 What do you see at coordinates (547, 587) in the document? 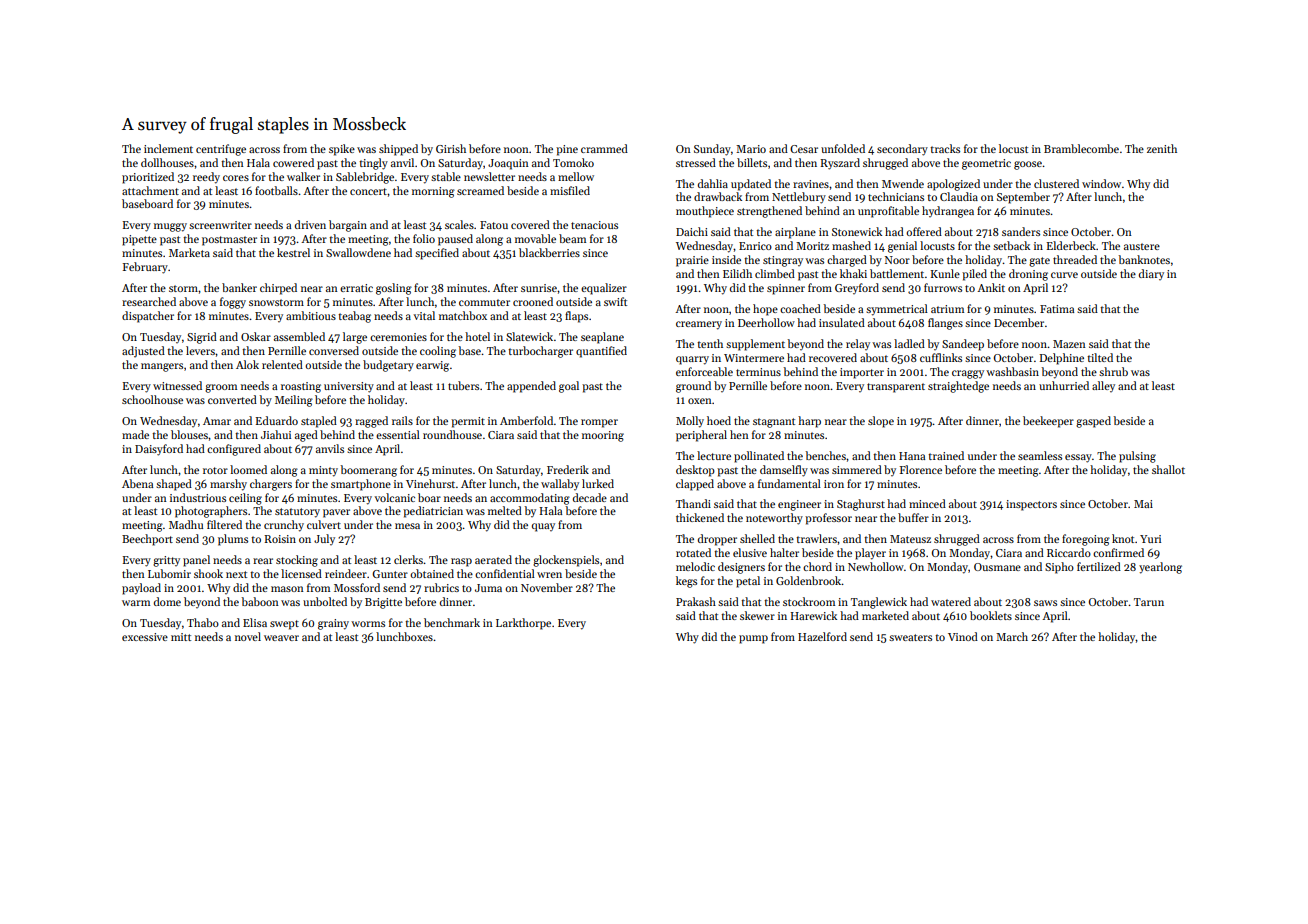
I see `November` at bounding box center [547, 587].
